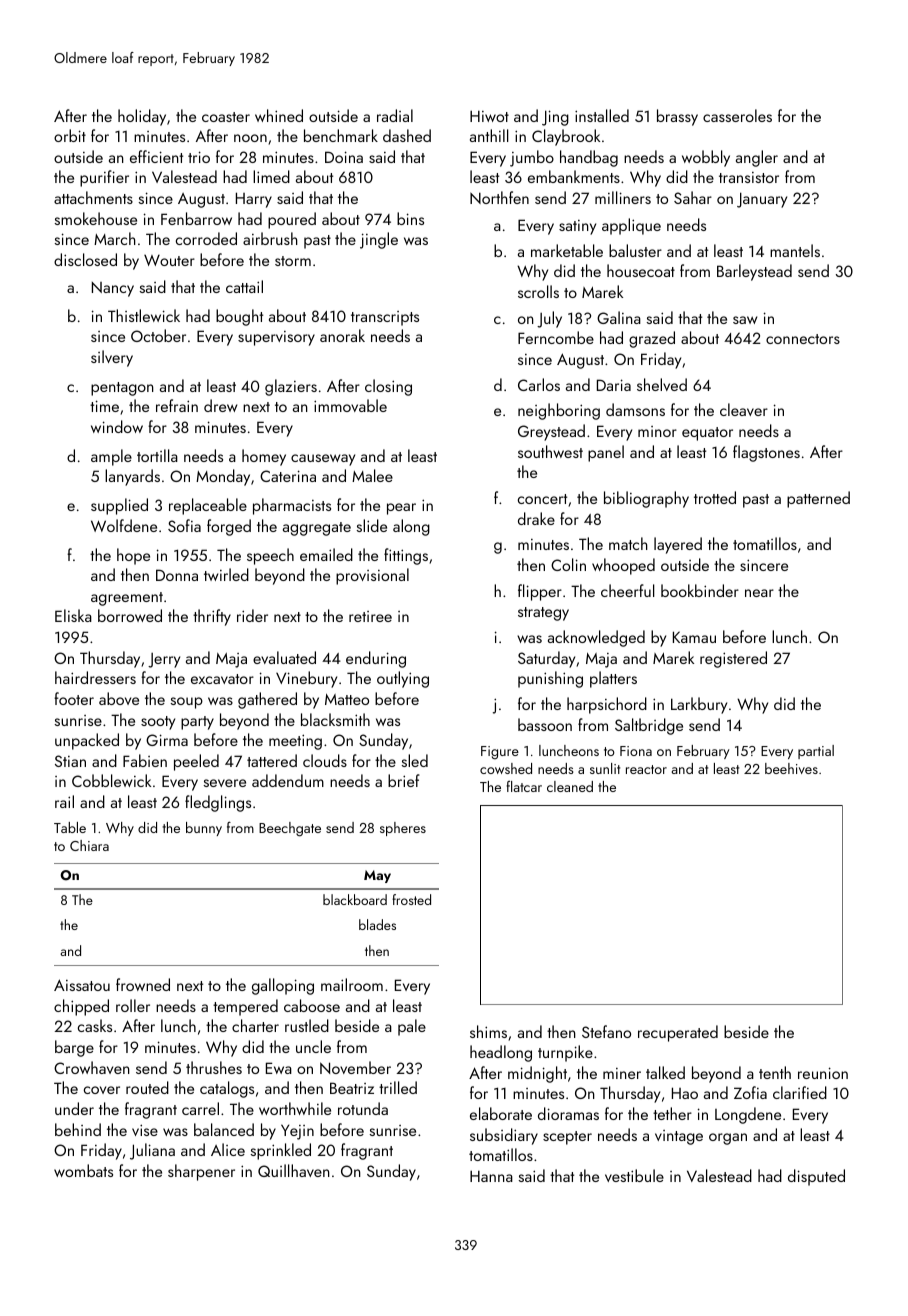 The height and width of the screenshot is (1316, 908). Describe the element at coordinates (70, 135) in the screenshot. I see `orbit` at that location.
